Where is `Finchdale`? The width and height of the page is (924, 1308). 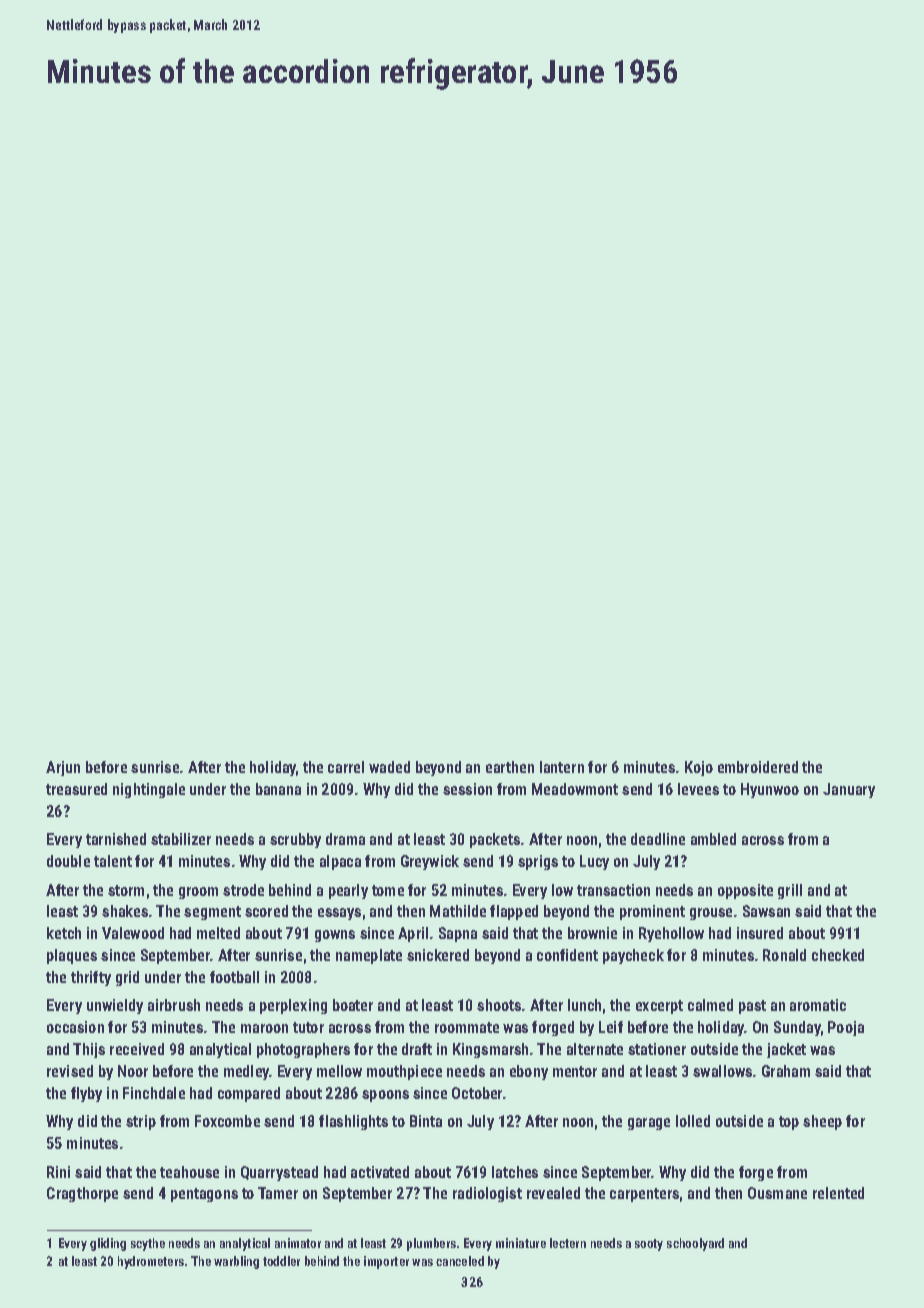
Finchdale is located at coordinates (154, 1093).
